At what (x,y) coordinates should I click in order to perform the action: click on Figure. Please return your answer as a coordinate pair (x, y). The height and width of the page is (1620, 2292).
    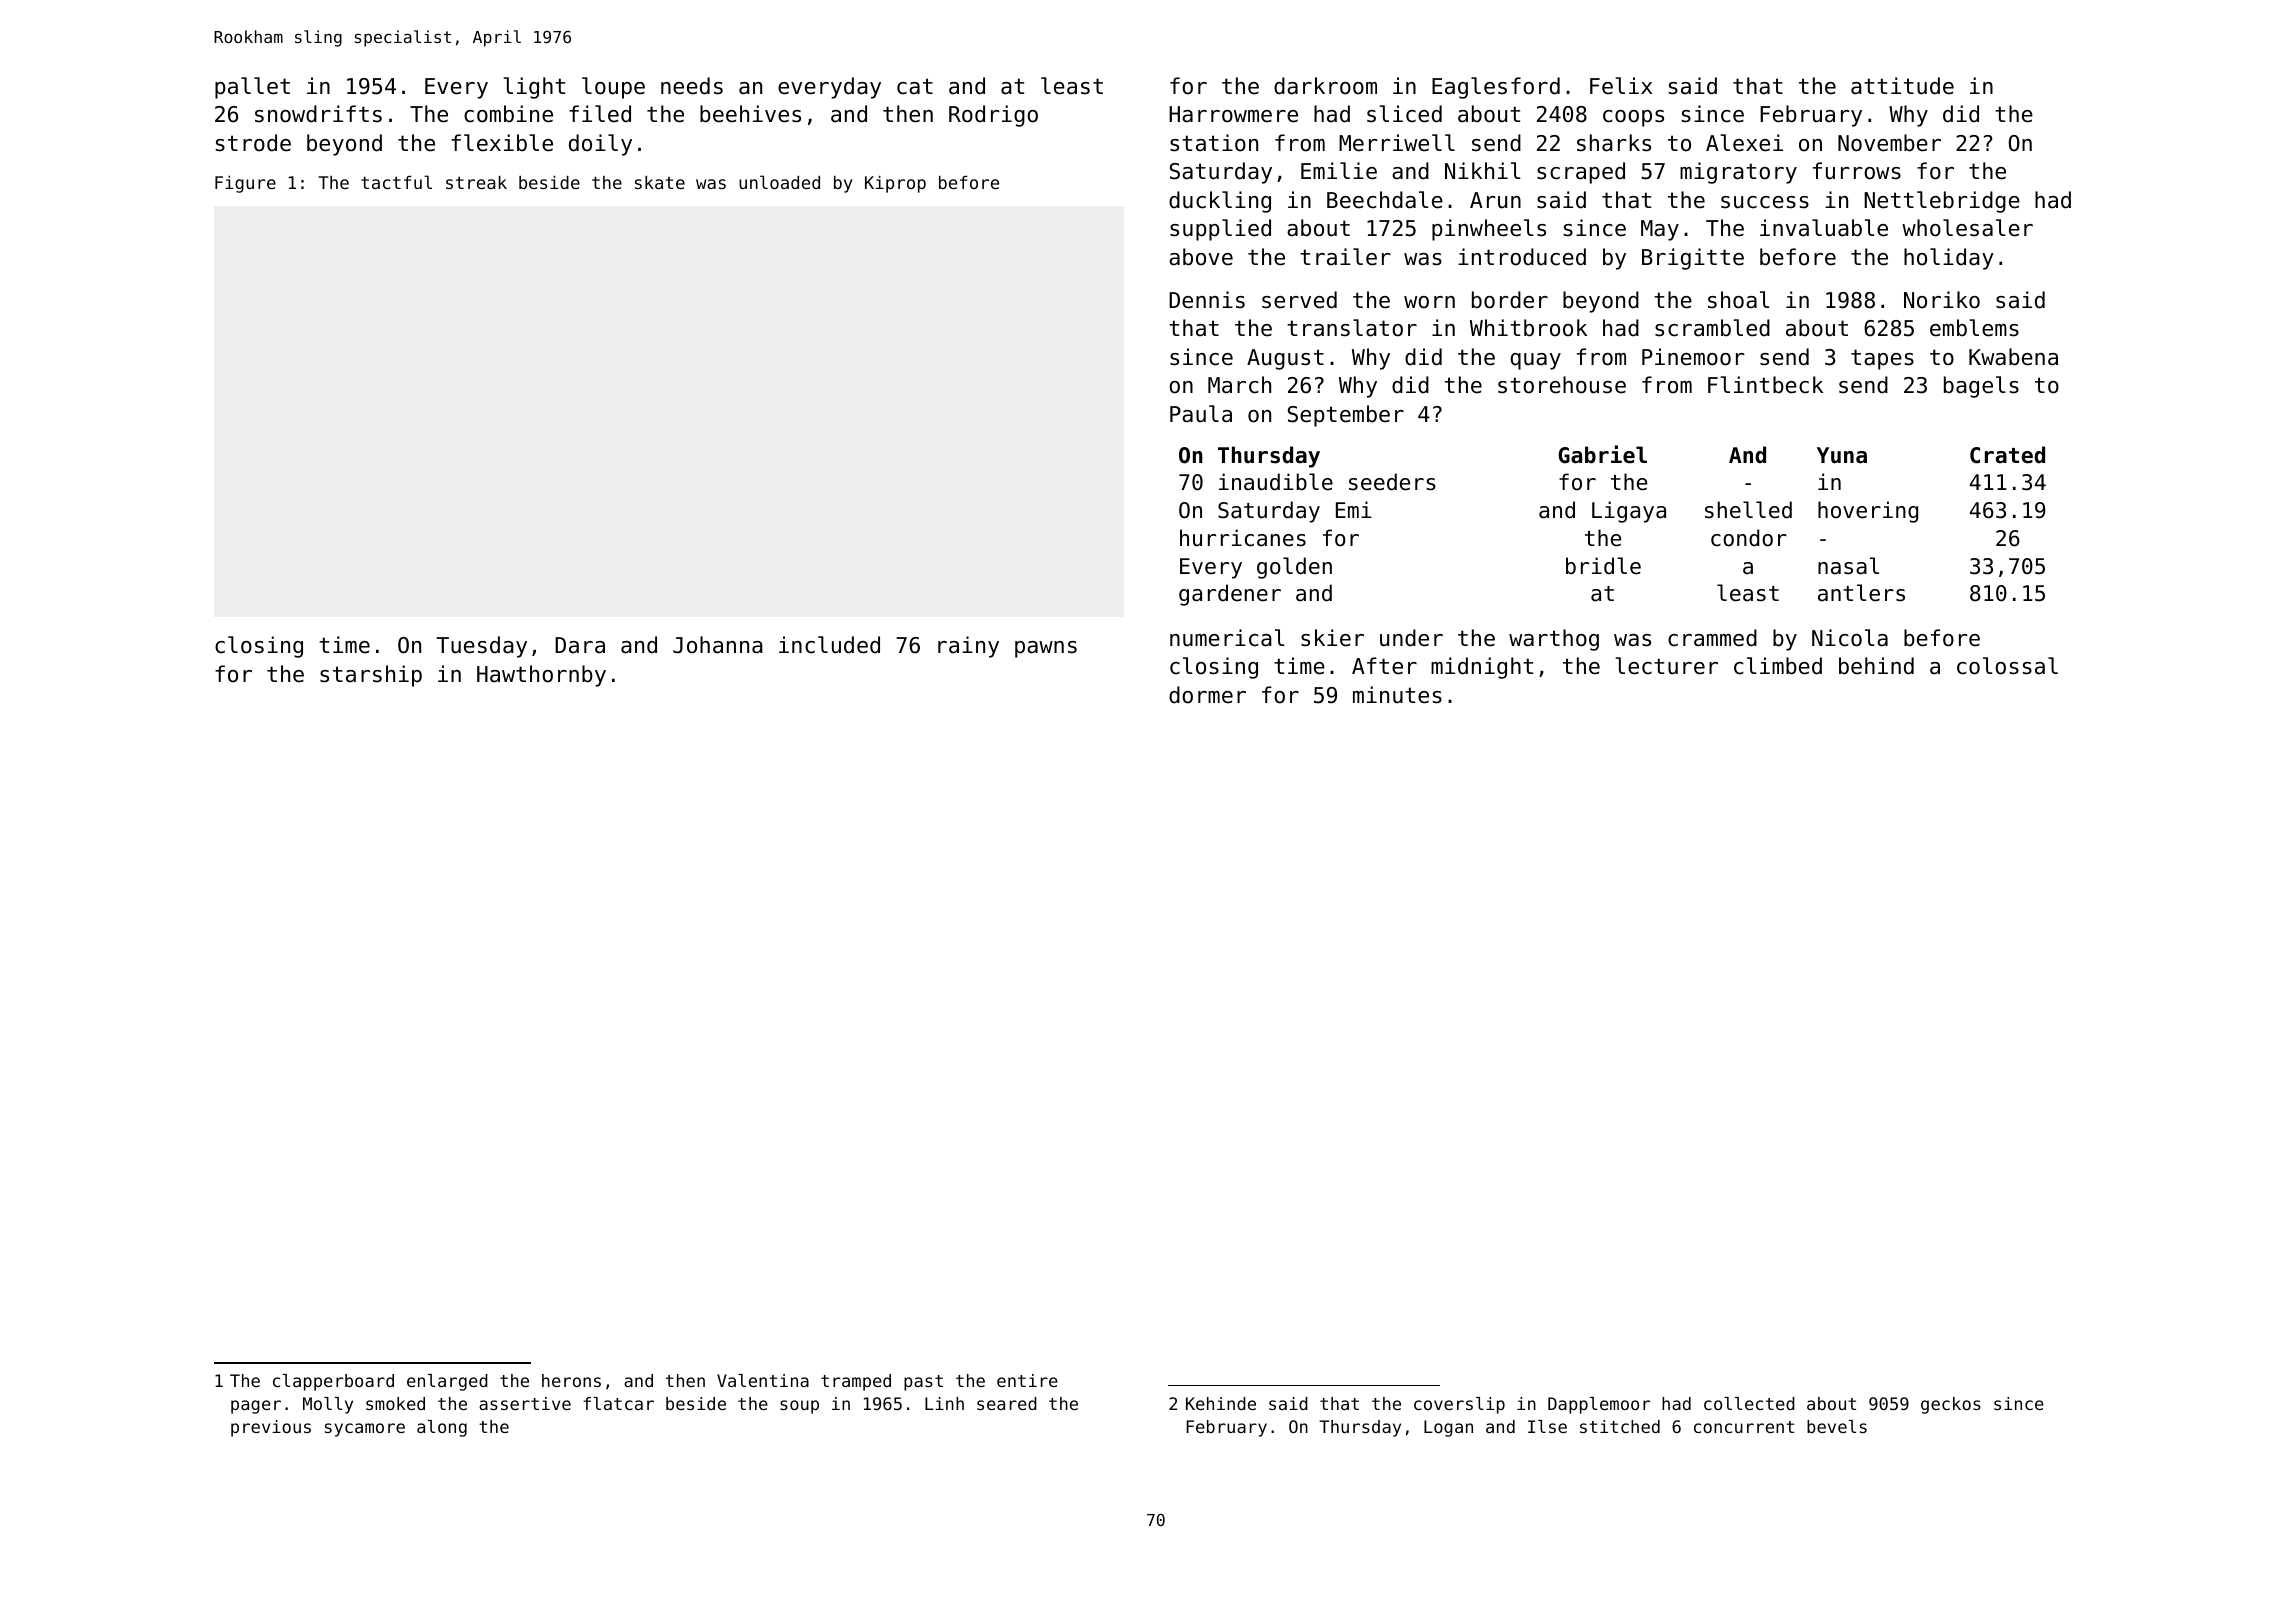
    Looking at the image, I should click on (245, 184).
